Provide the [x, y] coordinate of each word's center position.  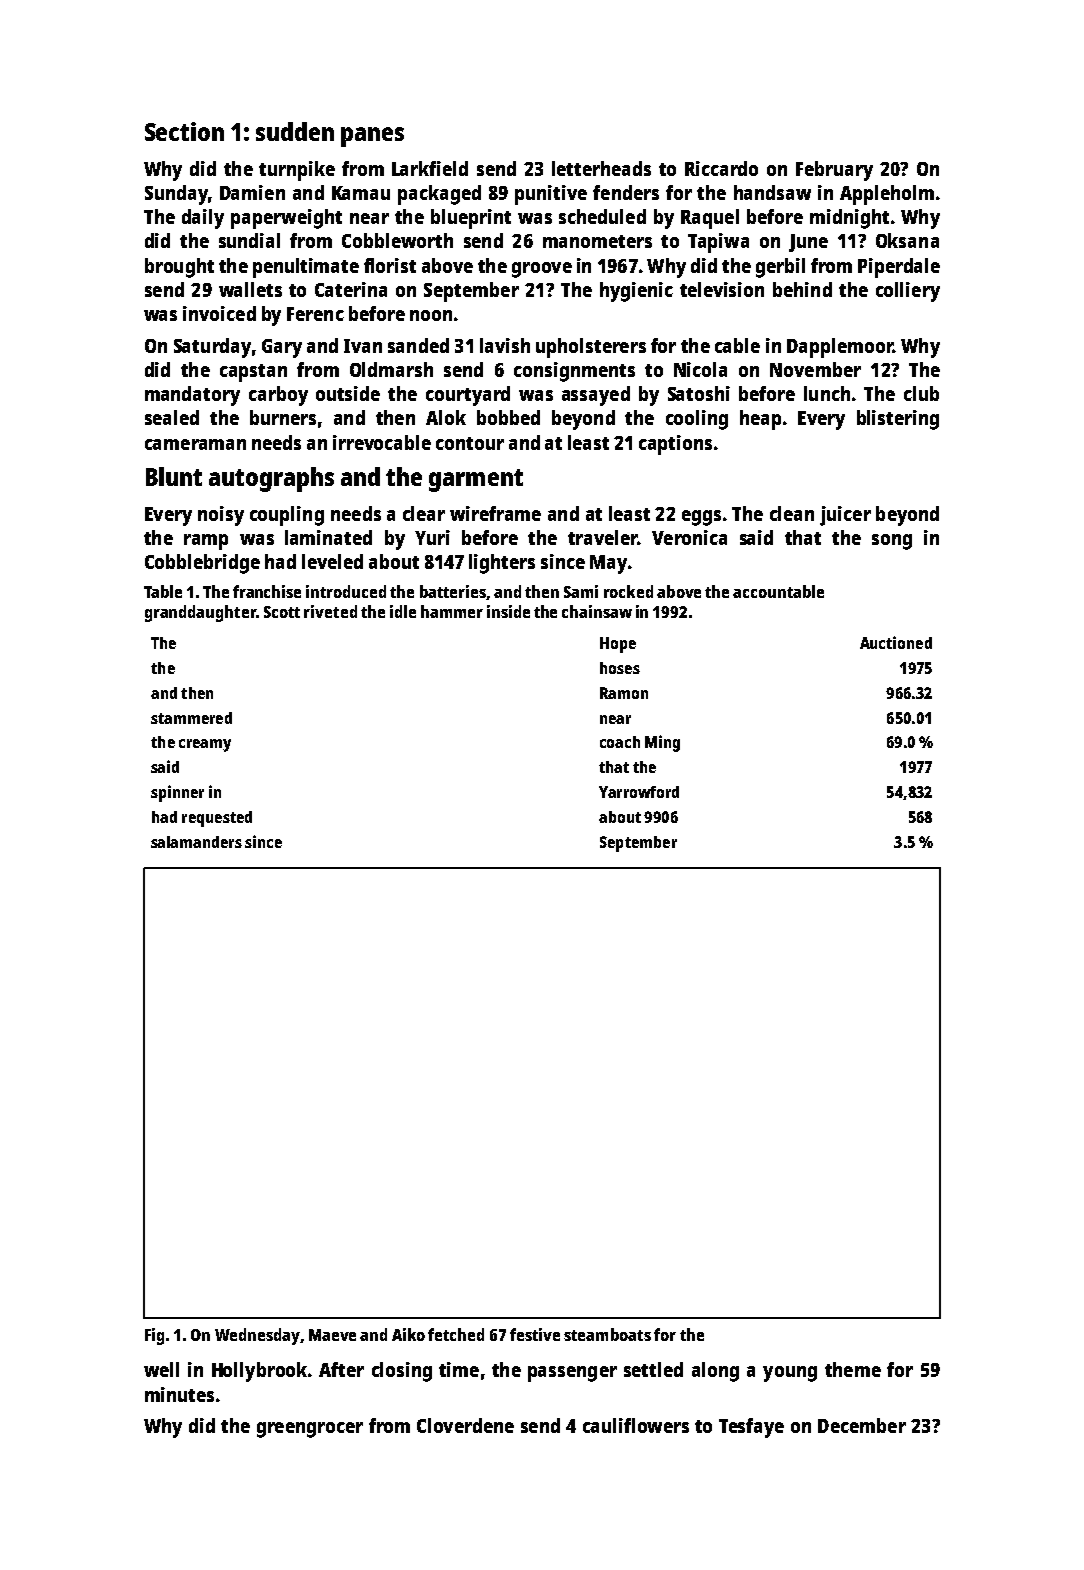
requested [217, 819]
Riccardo [721, 168]
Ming [662, 743]
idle [403, 611]
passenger [572, 1374]
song [892, 542]
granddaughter [200, 613]
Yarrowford [639, 792]
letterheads [601, 168]
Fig [154, 1336]
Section [184, 131]
